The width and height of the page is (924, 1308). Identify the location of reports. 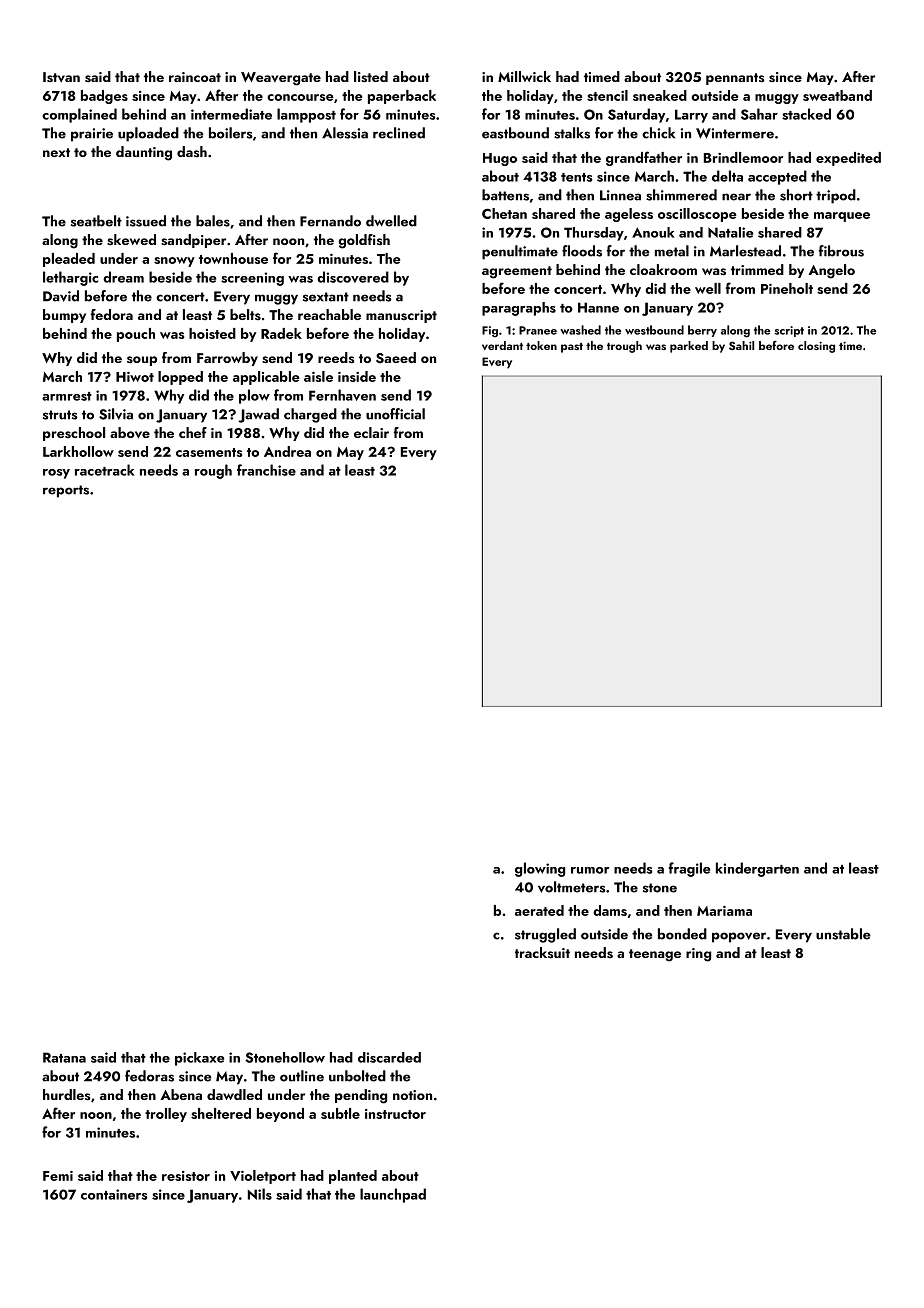
(66, 491).
